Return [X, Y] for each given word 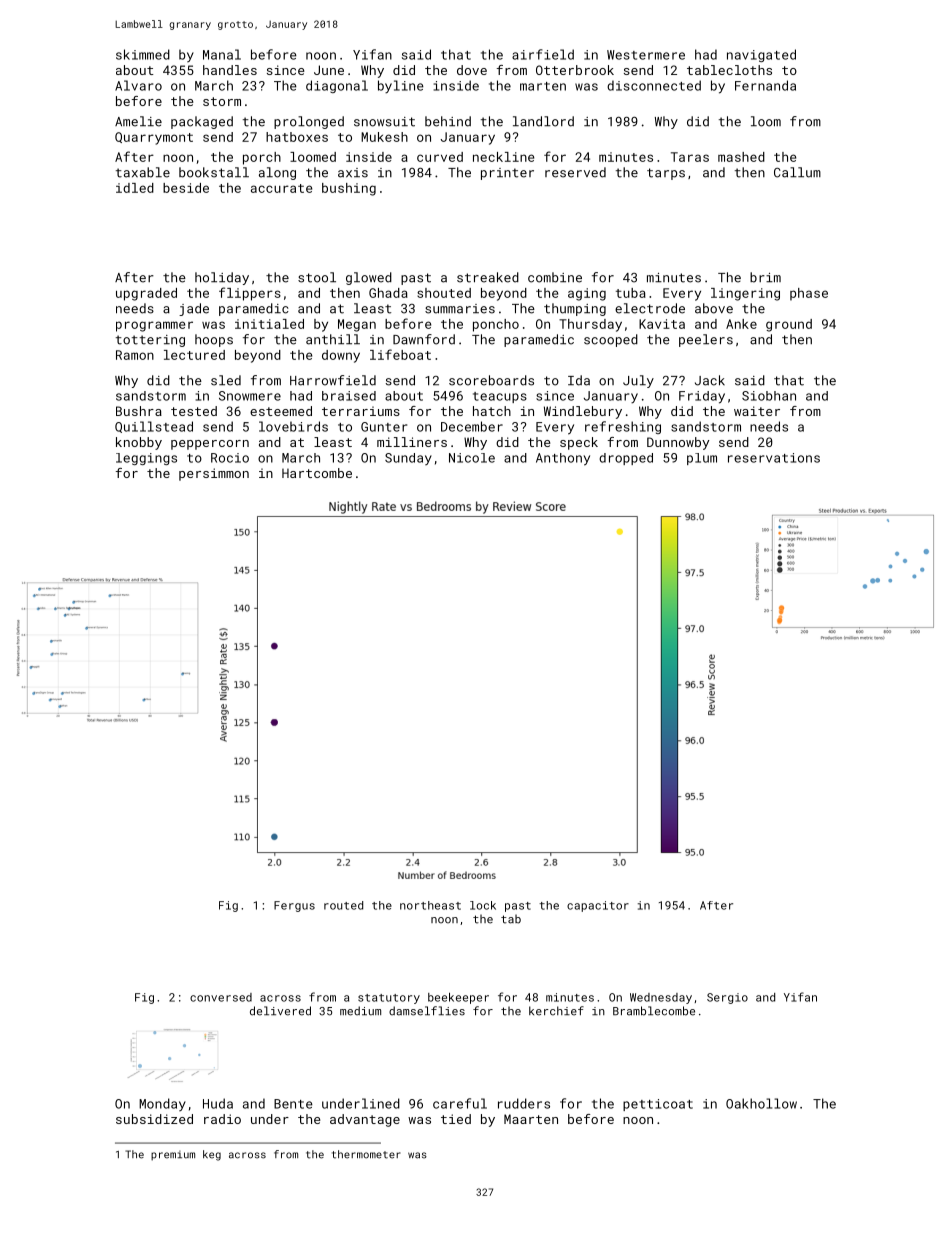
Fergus [294, 906]
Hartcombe [317, 473]
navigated [761, 55]
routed [343, 905]
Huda [218, 1103]
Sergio [727, 998]
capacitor [598, 906]
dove [472, 70]
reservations [774, 458]
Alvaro [138, 85]
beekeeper [458, 998]
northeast [430, 905]
